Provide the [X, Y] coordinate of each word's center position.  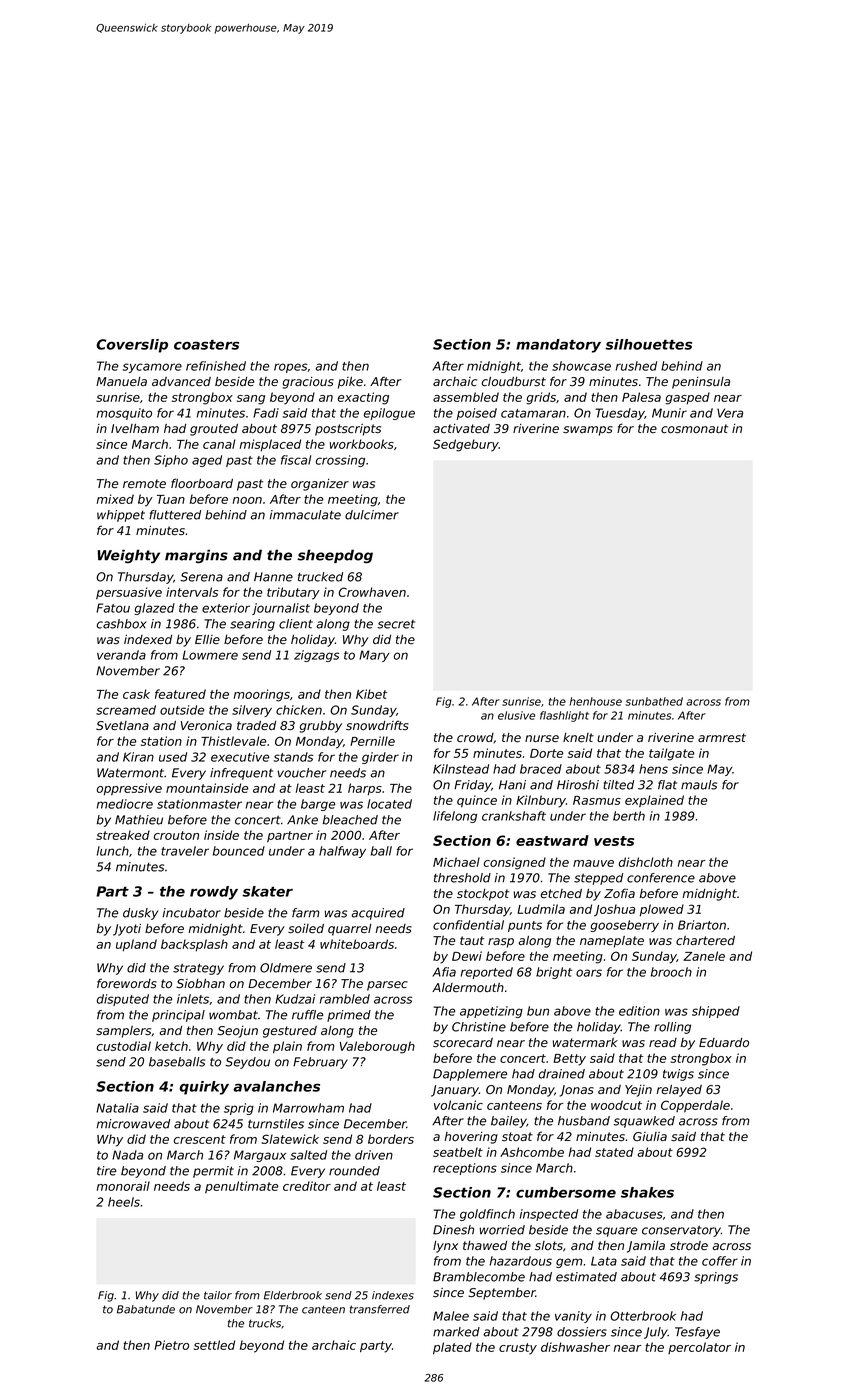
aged [207, 461]
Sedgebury [466, 445]
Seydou [247, 1063]
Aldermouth [468, 987]
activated [461, 428]
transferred [380, 1309]
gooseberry [625, 926]
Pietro [171, 1345]
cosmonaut [694, 429]
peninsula [701, 383]
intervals [192, 592]
